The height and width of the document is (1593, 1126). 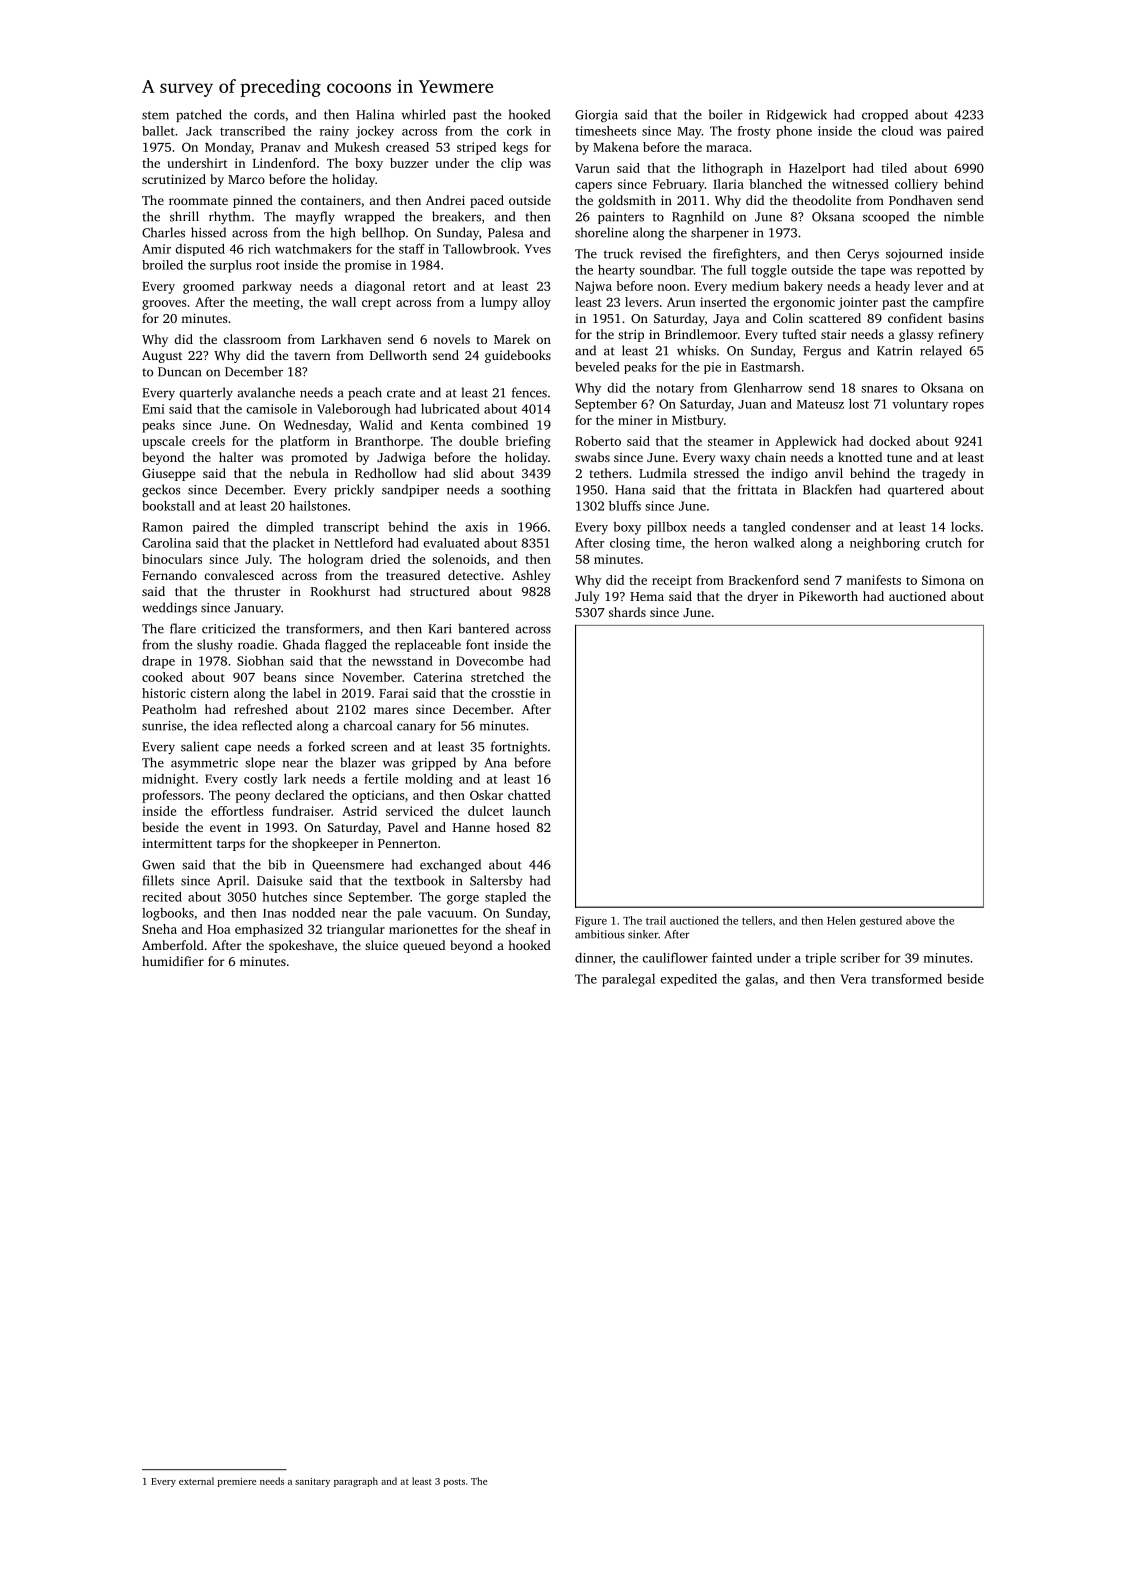 What do you see at coordinates (885, 115) in the document?
I see `cropped` at bounding box center [885, 115].
